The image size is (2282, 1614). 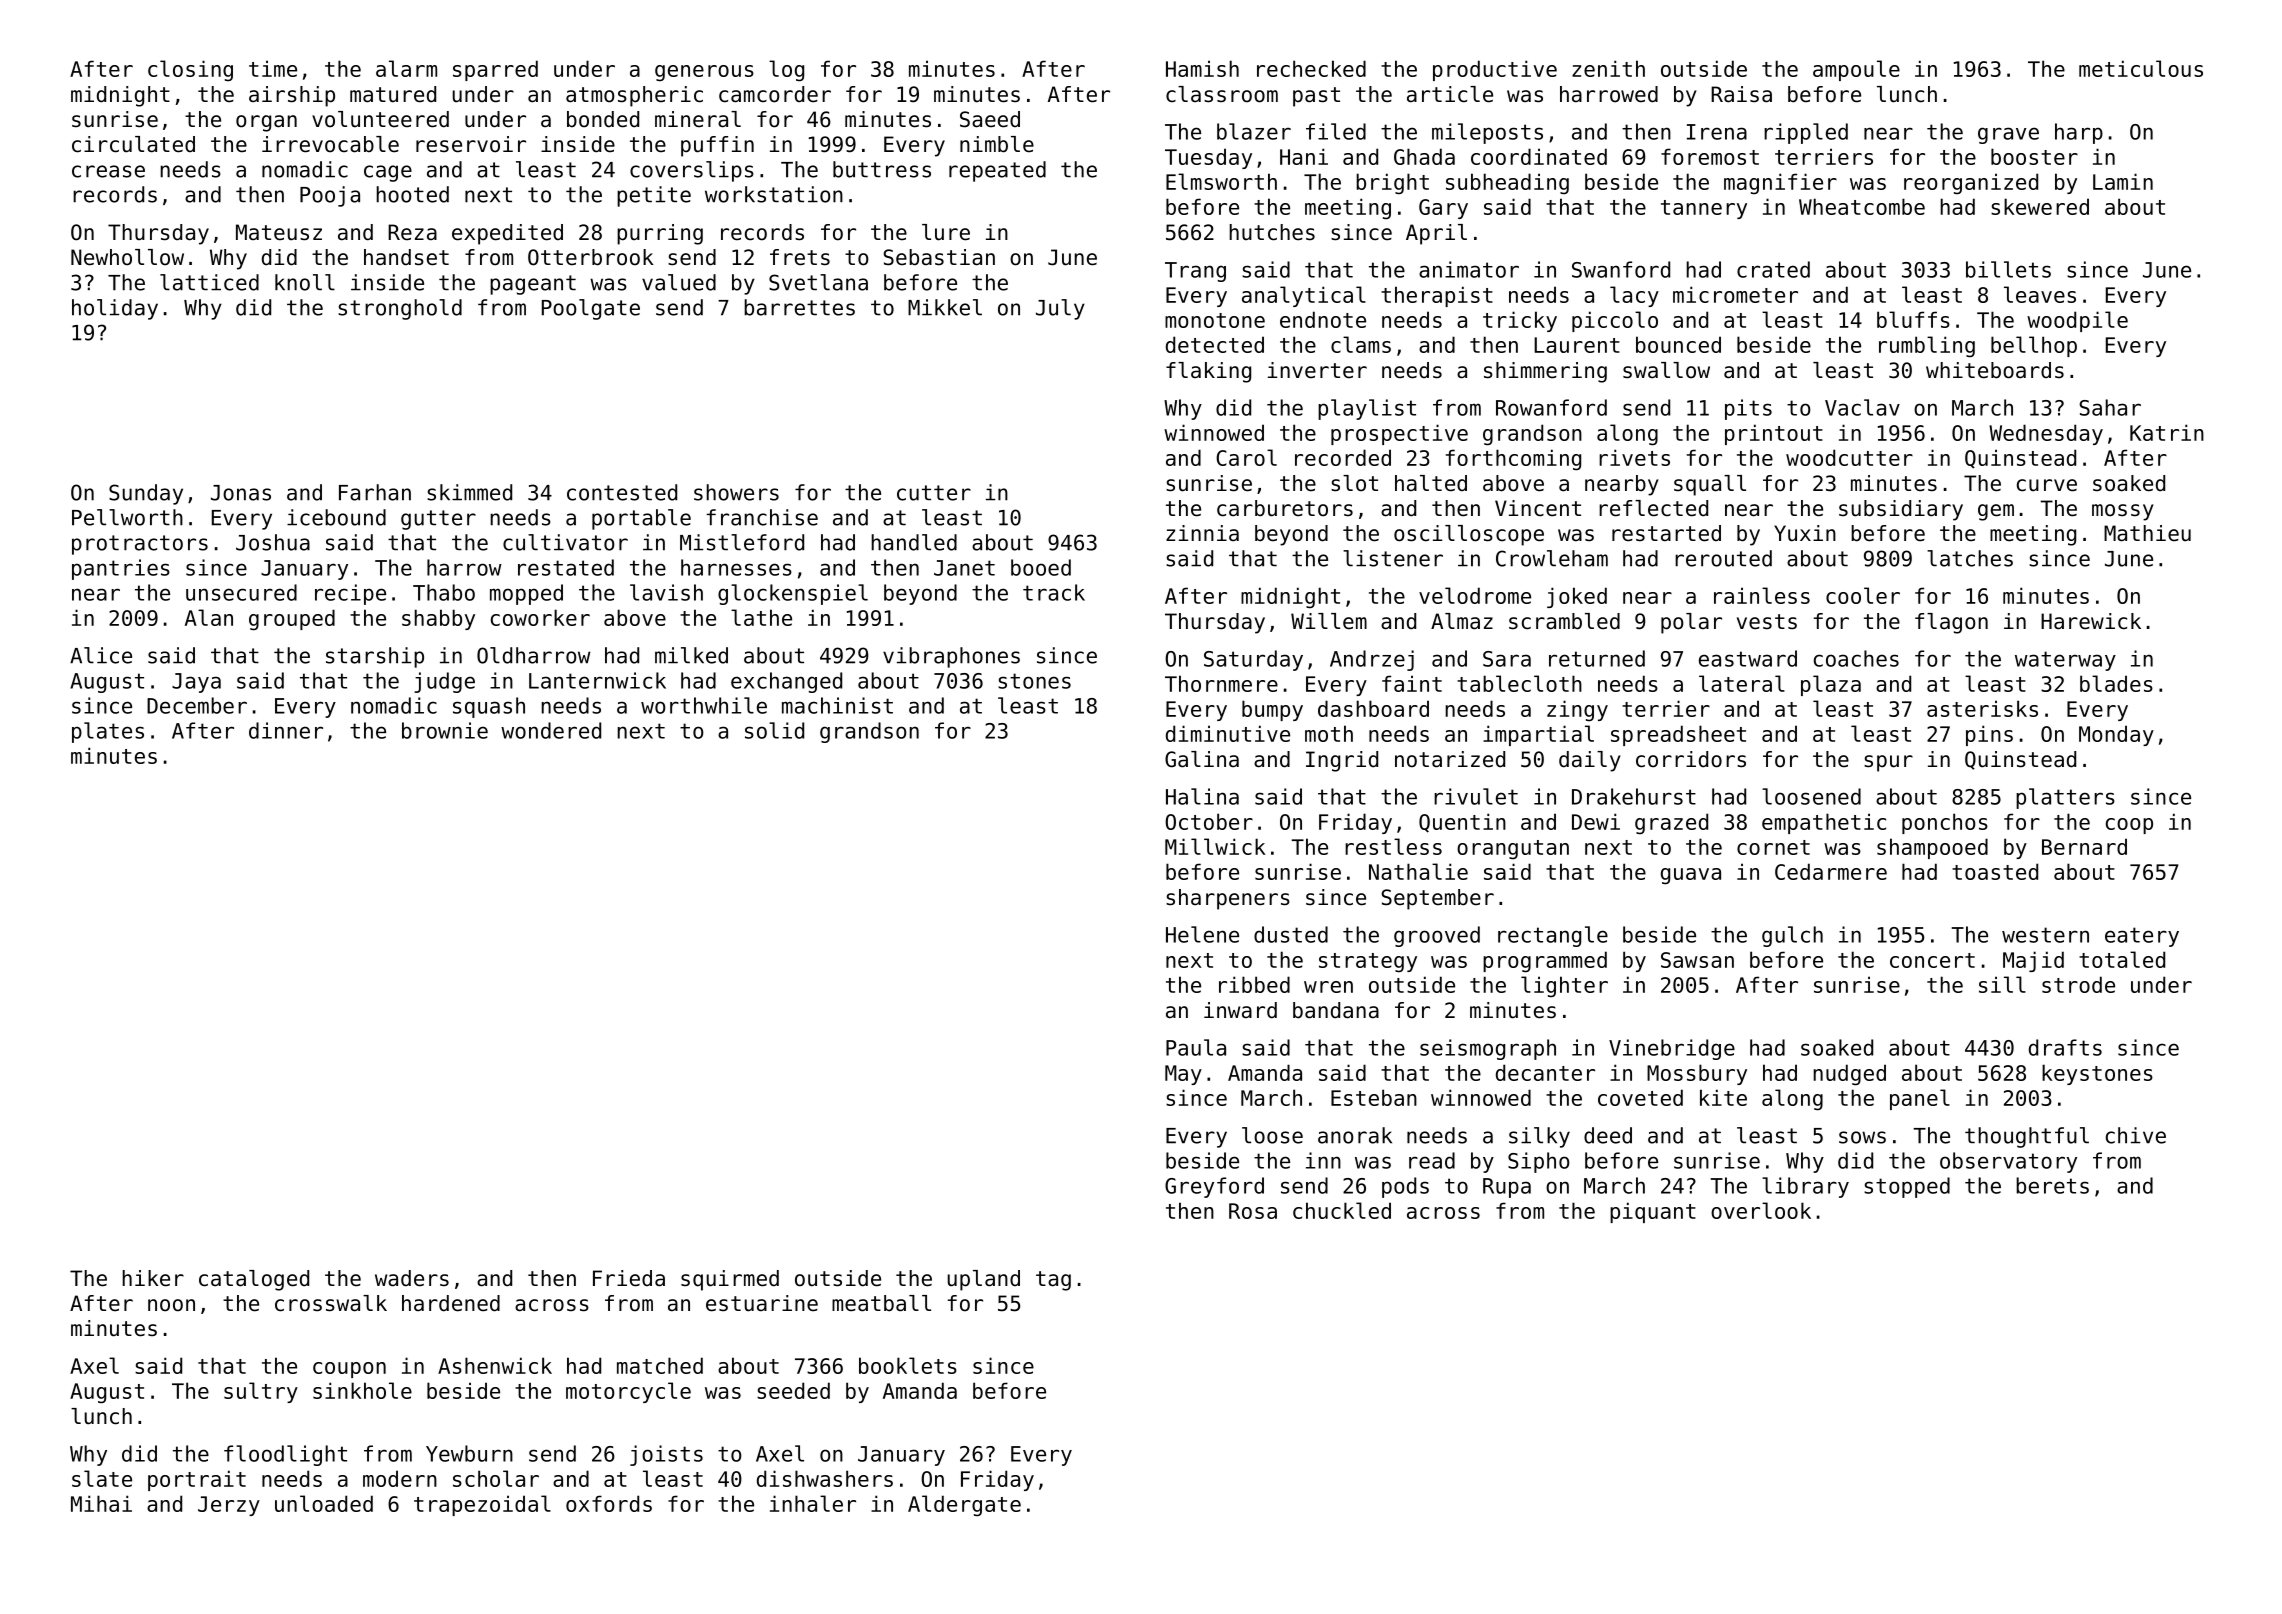 I want to click on overlook, so click(x=1761, y=1210).
